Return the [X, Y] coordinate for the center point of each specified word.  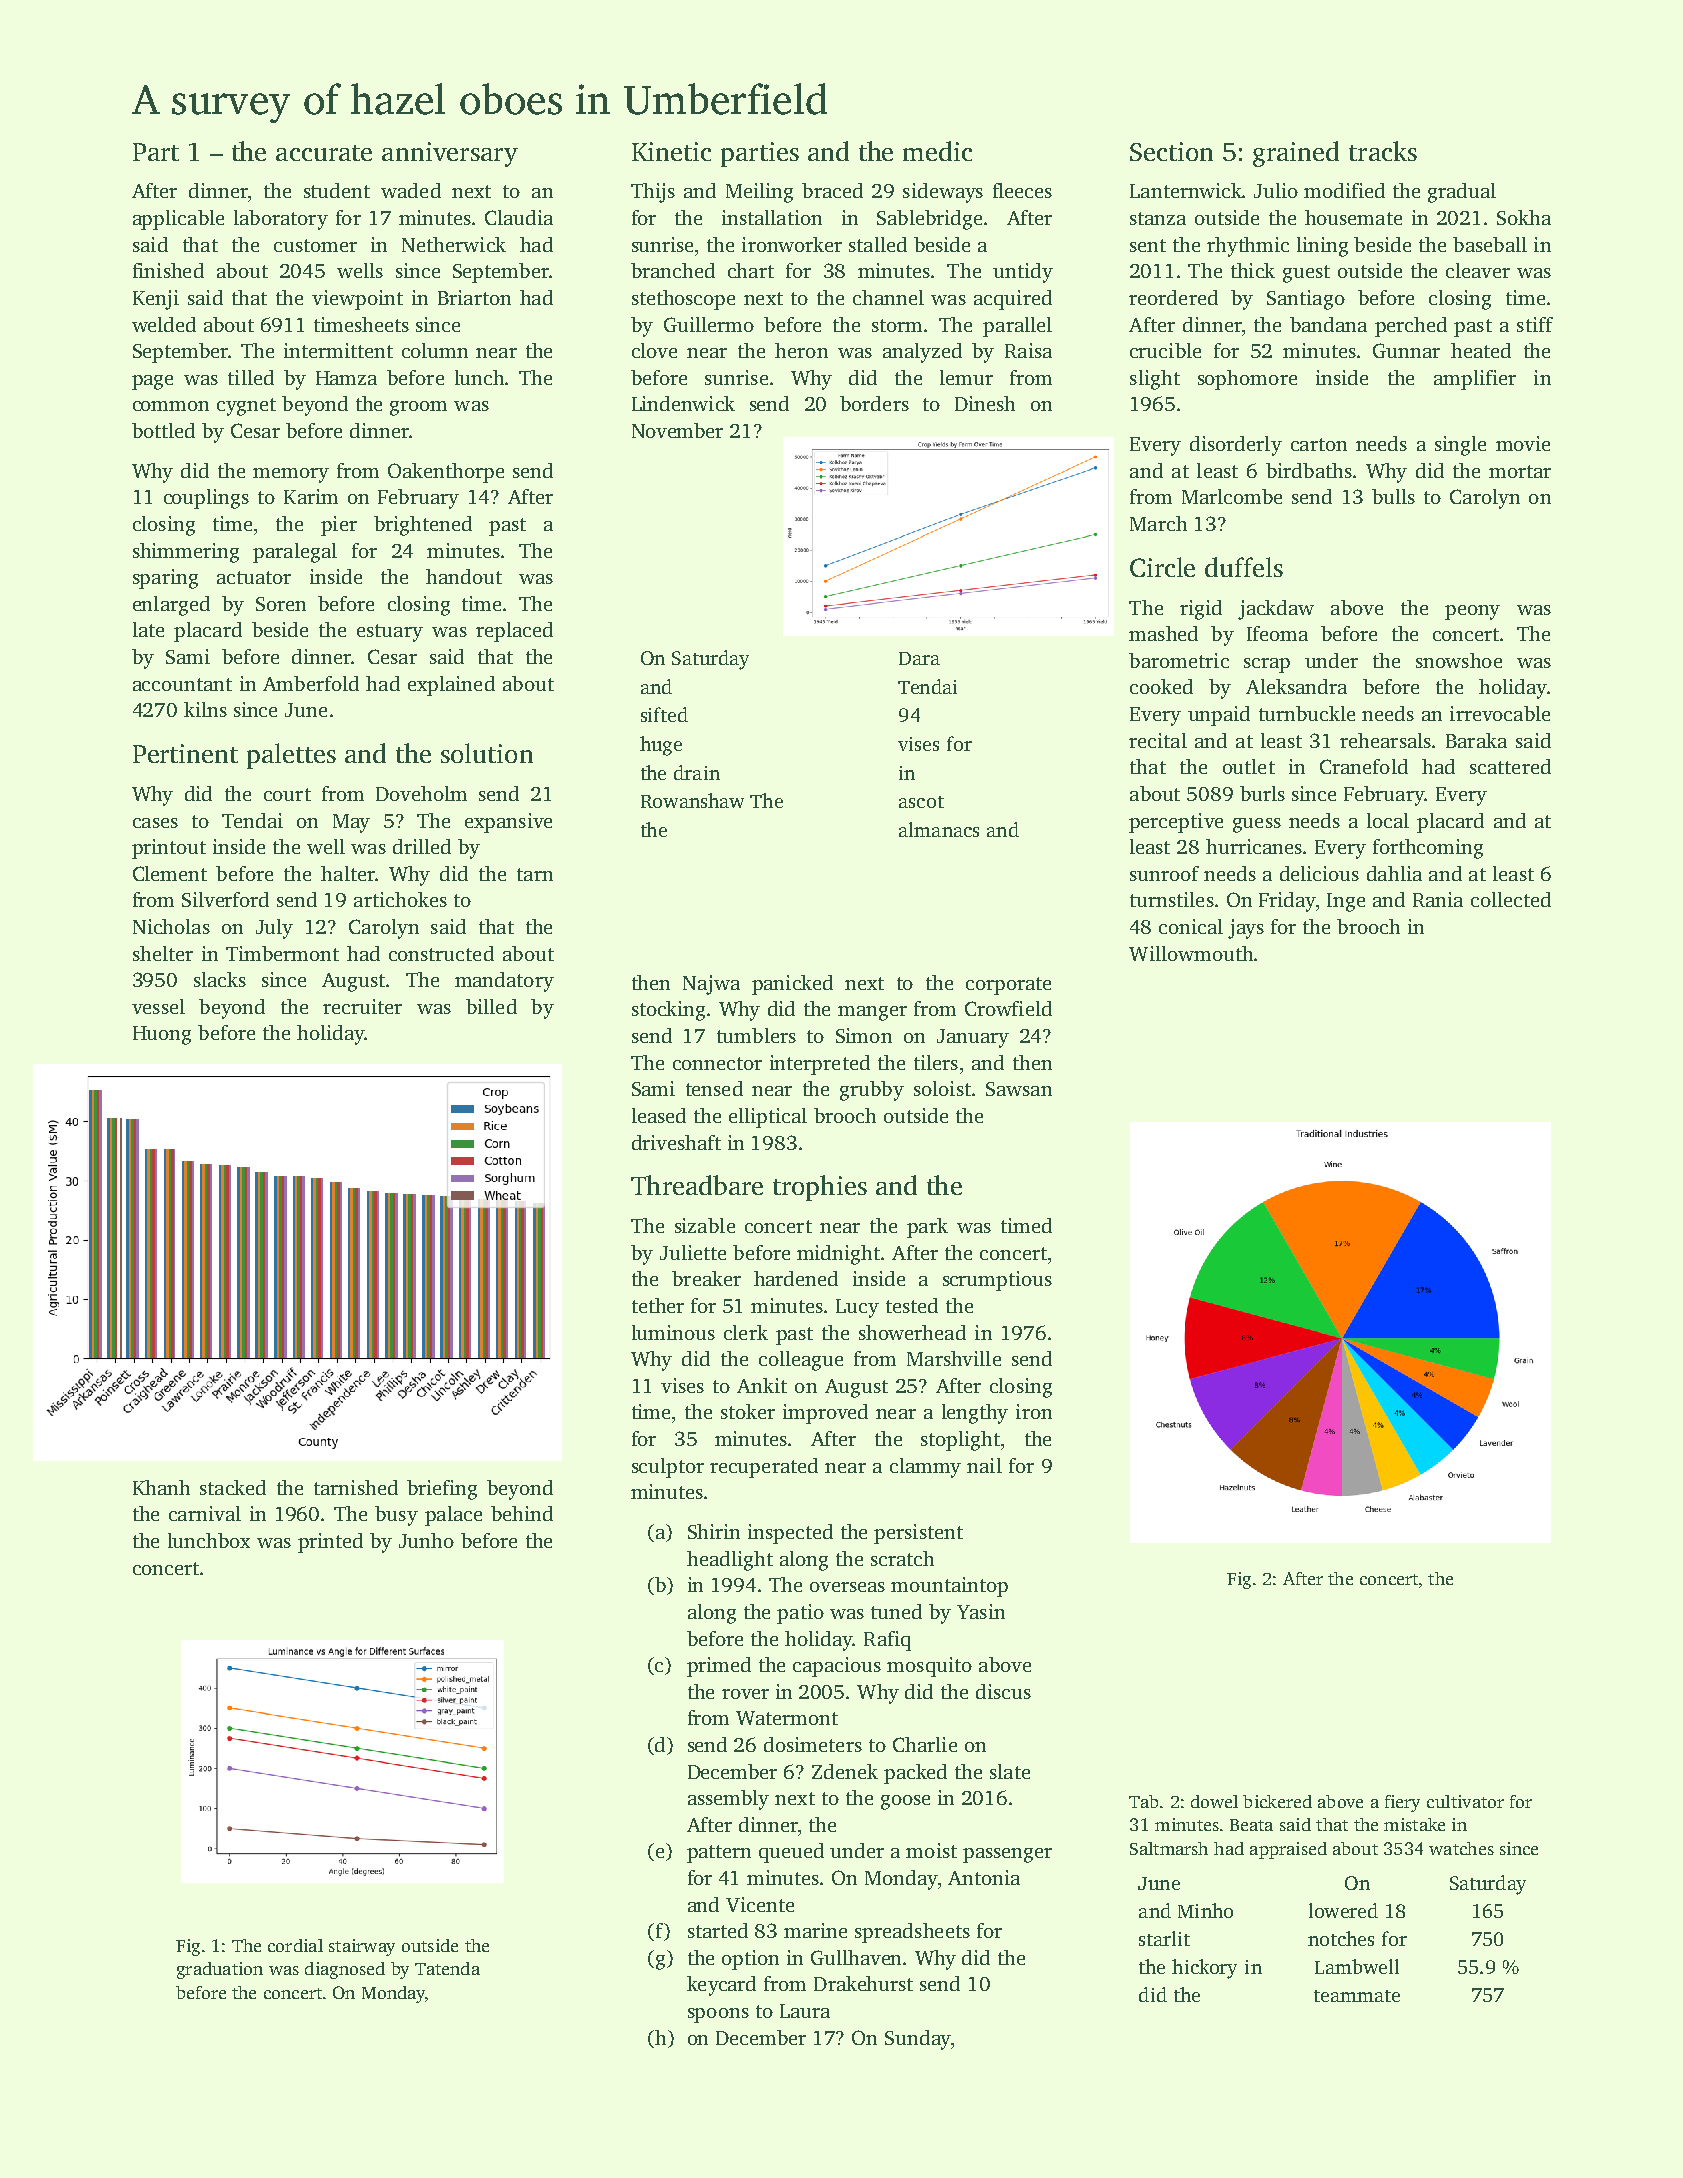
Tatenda [447, 1968]
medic [937, 151]
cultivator [1465, 1801]
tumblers [756, 1035]
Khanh [161, 1487]
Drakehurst [863, 1983]
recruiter [362, 1006]
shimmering [186, 553]
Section [1171, 151]
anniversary [450, 154]
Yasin [981, 1611]
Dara [919, 658]
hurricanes [1254, 846]
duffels [1244, 567]
